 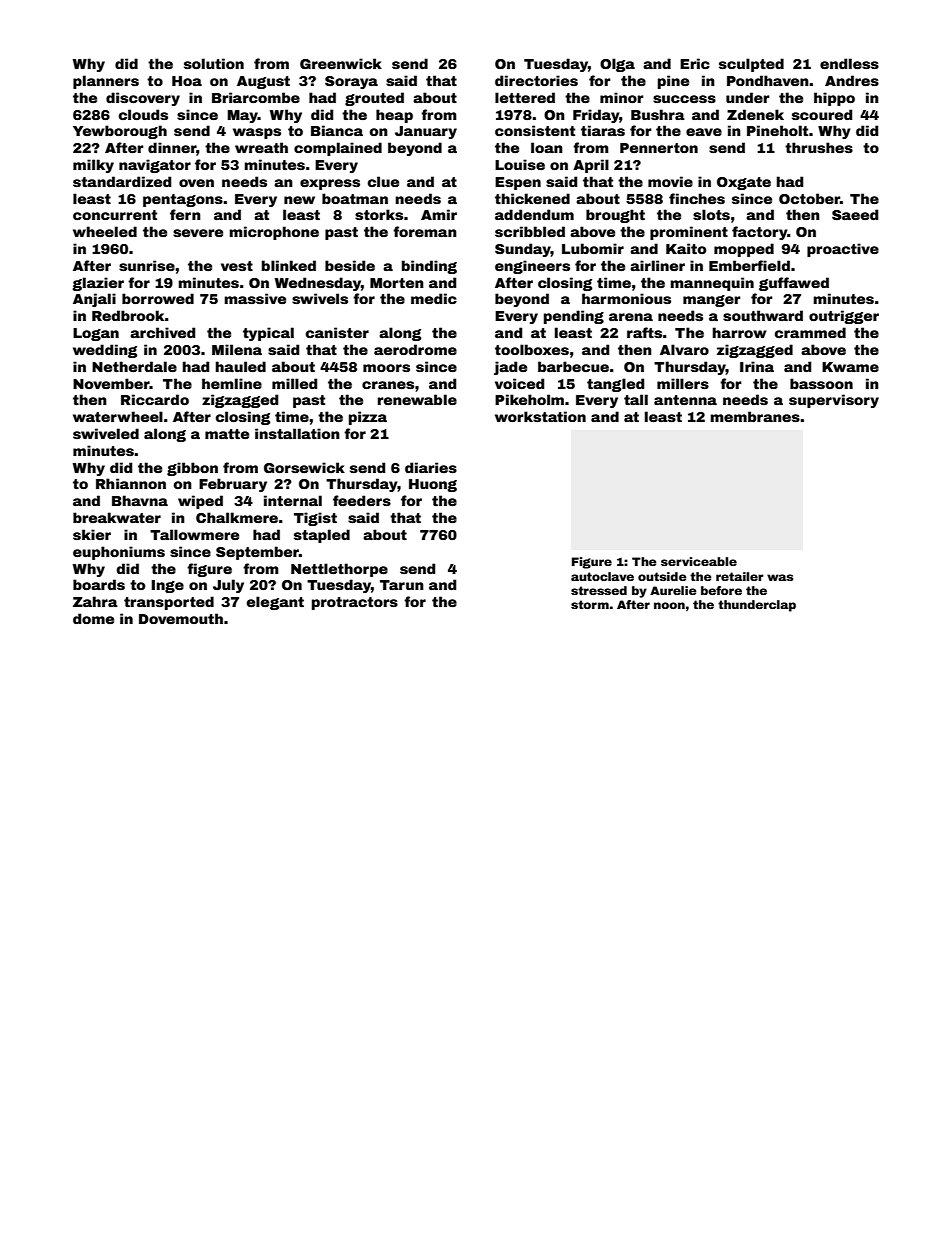 What do you see at coordinates (740, 576) in the screenshot?
I see `retailer` at bounding box center [740, 576].
